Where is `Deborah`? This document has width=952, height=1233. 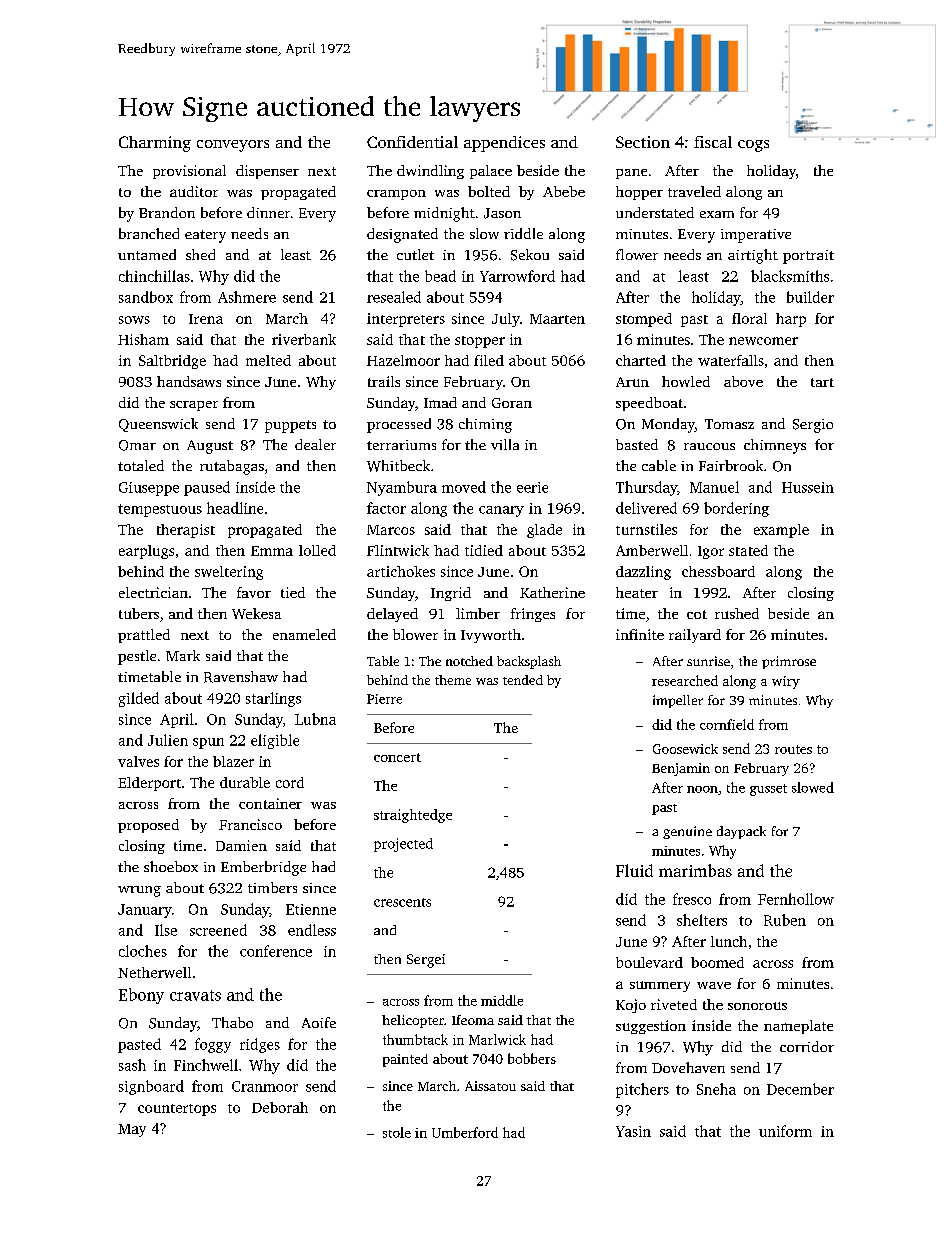
Deborah is located at coordinates (280, 1107).
